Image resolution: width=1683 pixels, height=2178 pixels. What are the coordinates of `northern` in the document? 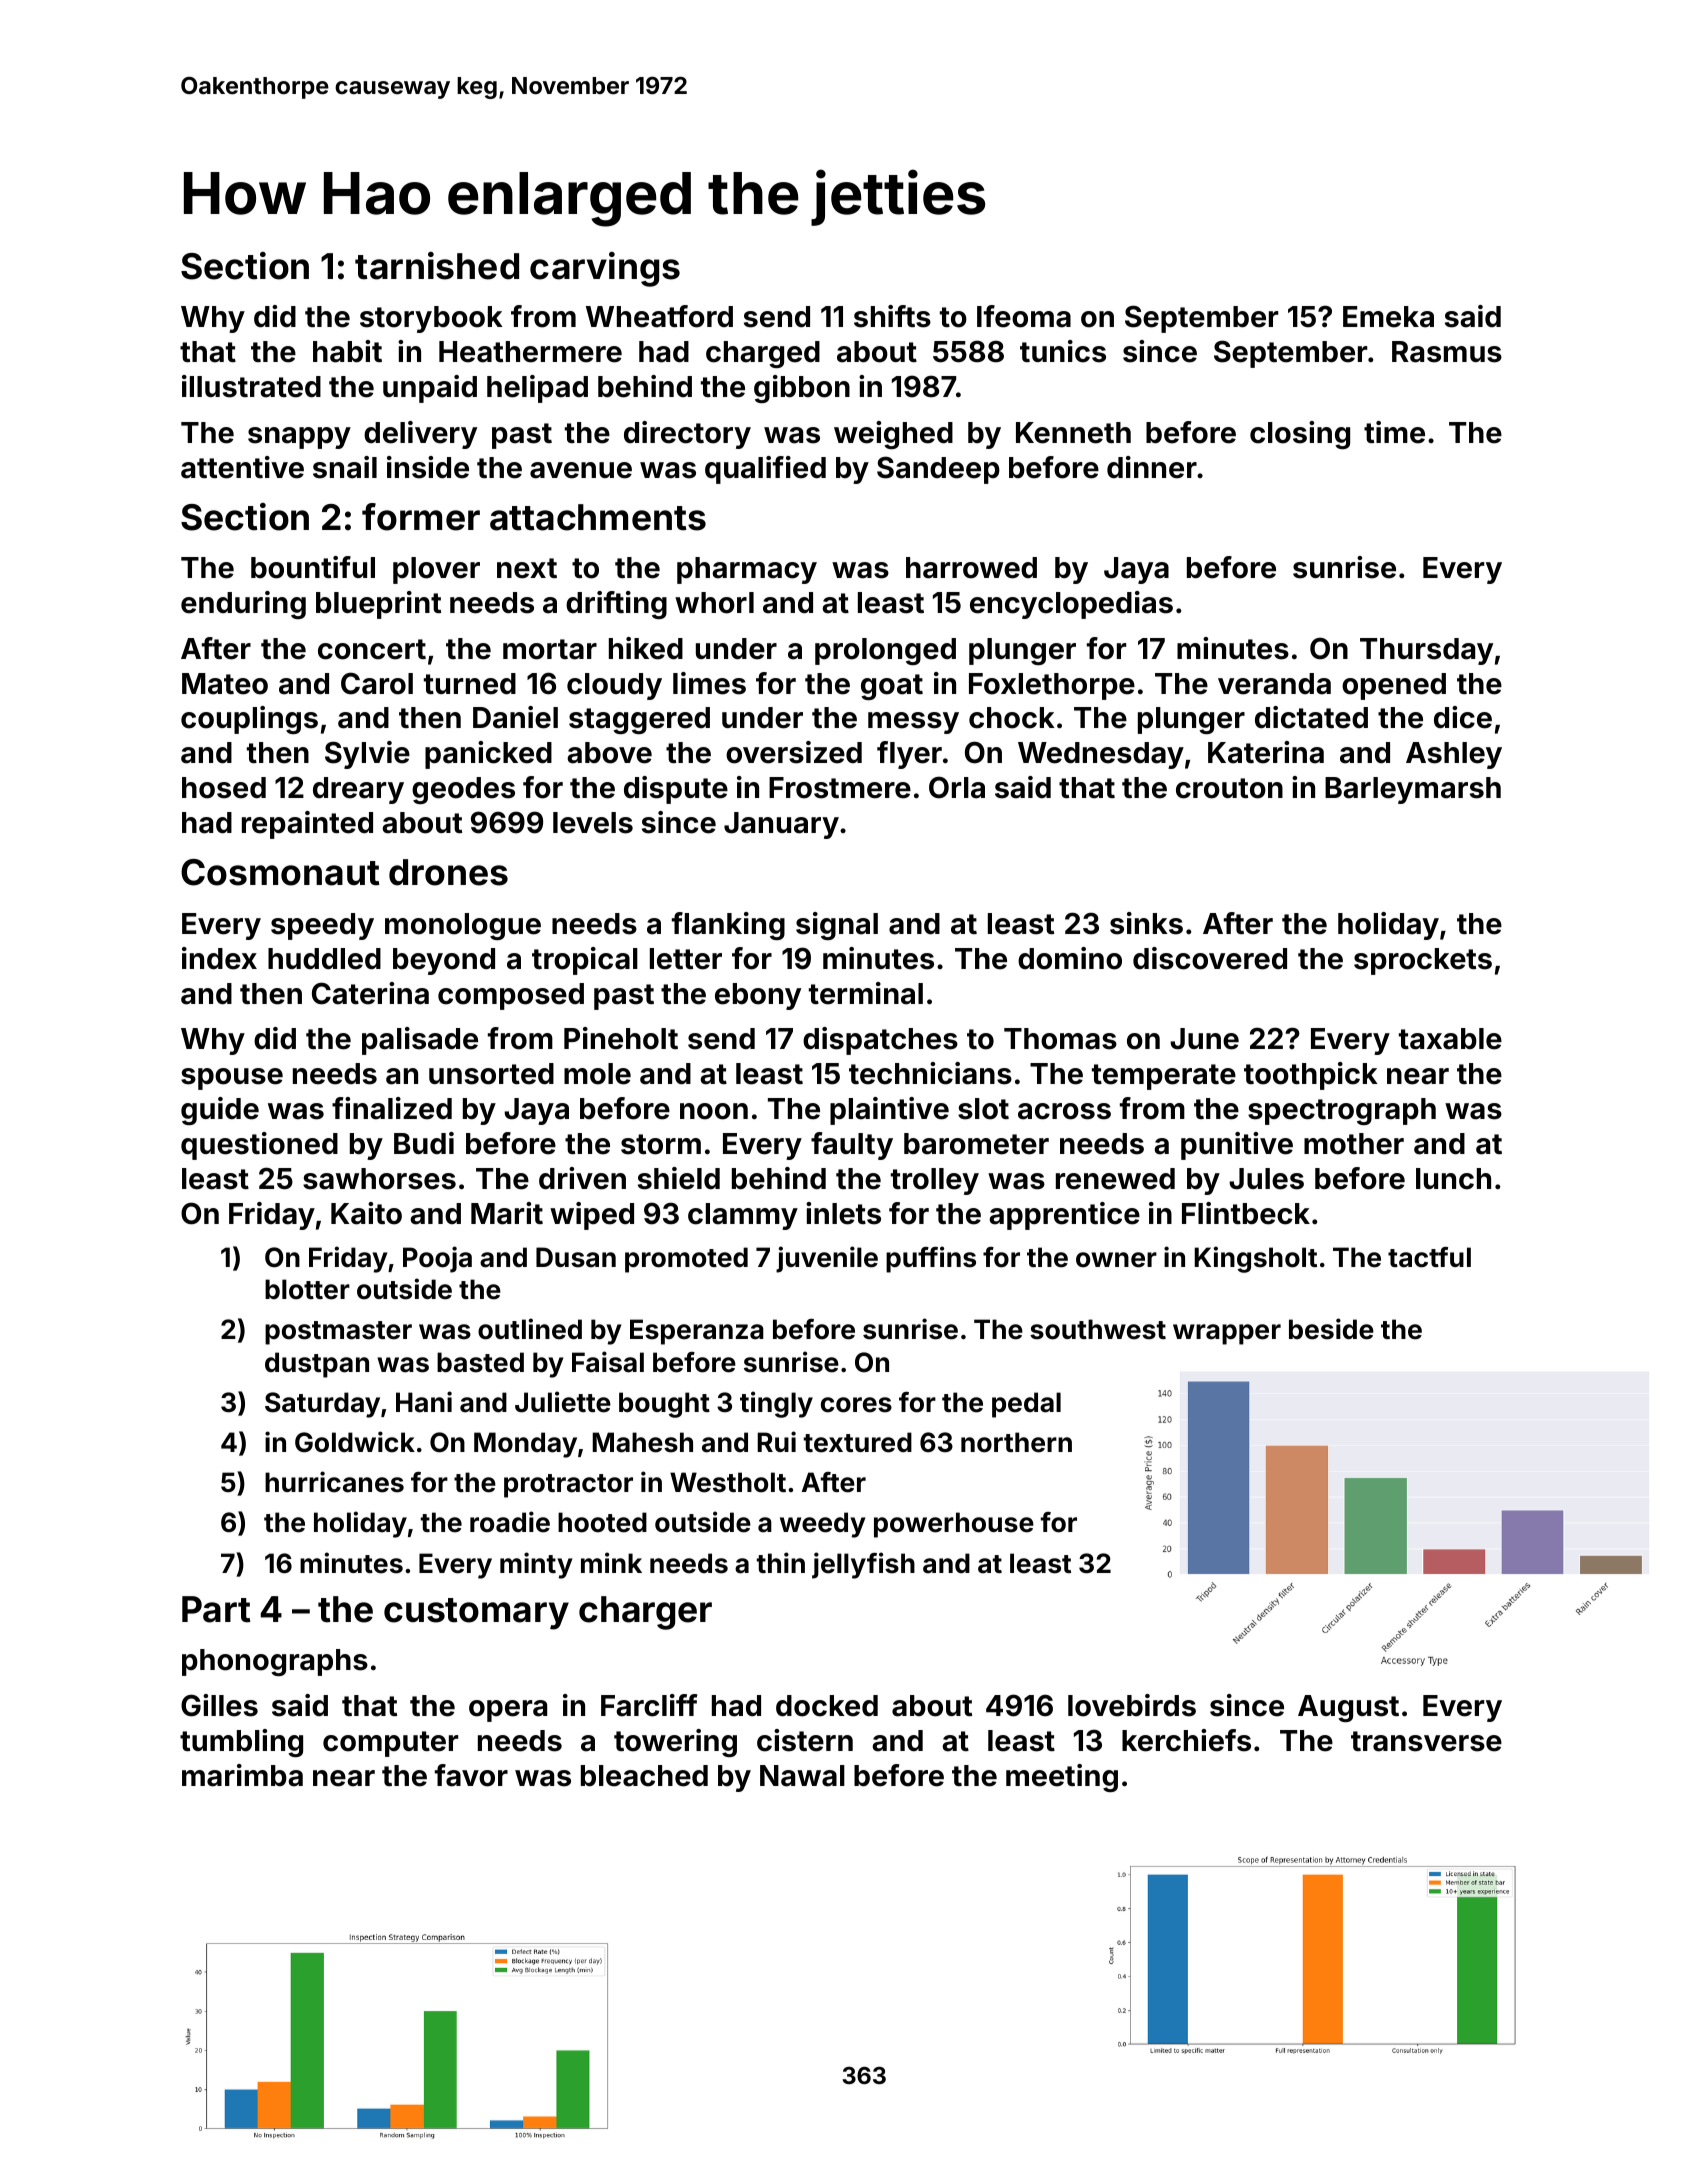 It's located at (1016, 1442).
